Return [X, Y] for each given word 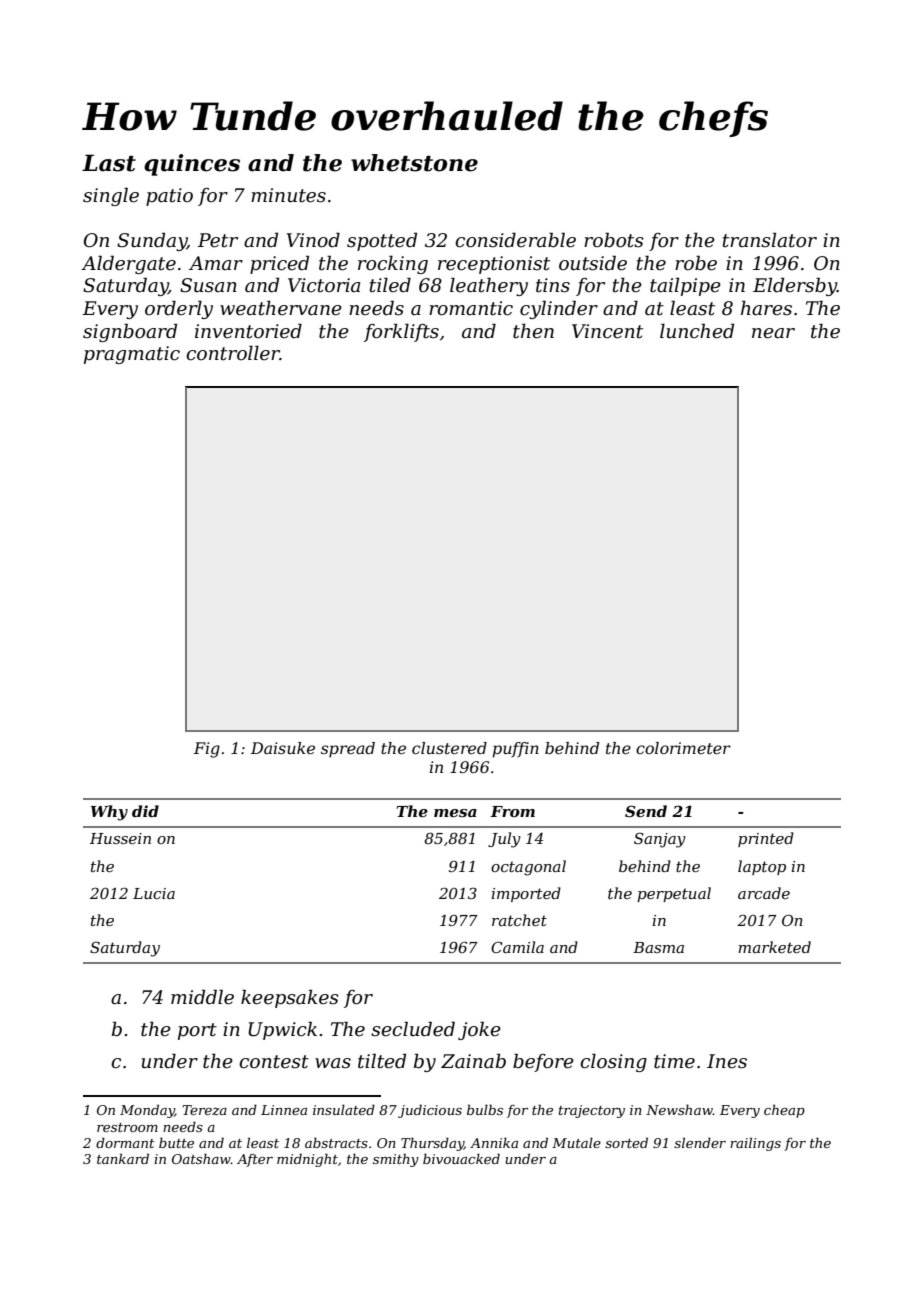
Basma [658, 947]
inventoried [248, 331]
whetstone [414, 163]
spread [348, 750]
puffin [515, 750]
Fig [207, 750]
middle [202, 997]
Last [109, 163]
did [145, 811]
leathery [489, 286]
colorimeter [683, 748]
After [255, 1160]
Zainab [473, 1061]
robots [614, 240]
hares [766, 308]
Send [646, 811]
